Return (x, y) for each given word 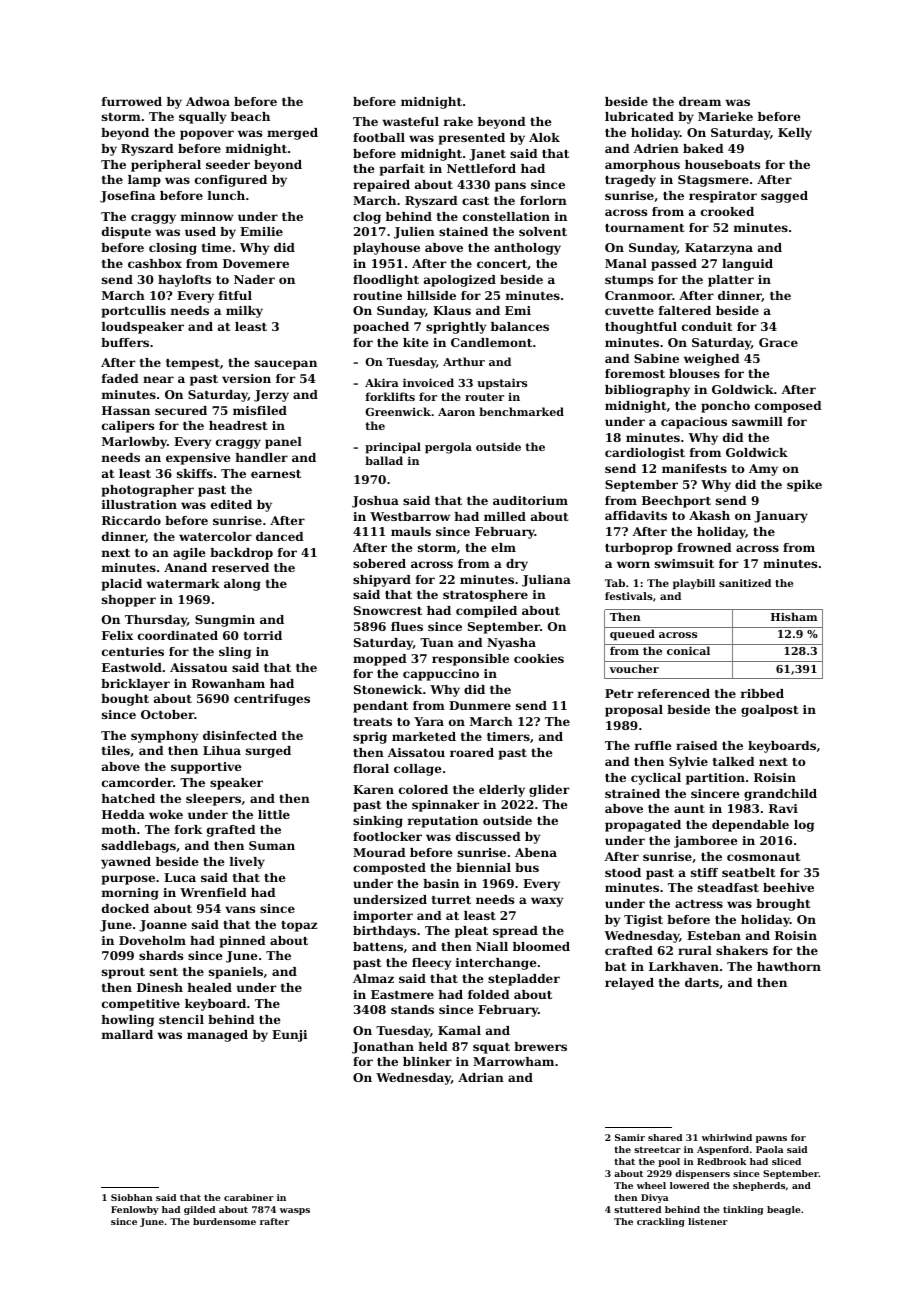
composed (788, 407)
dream (700, 101)
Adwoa (208, 101)
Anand (185, 567)
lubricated (639, 116)
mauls (411, 531)
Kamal (459, 1030)
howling (128, 1021)
